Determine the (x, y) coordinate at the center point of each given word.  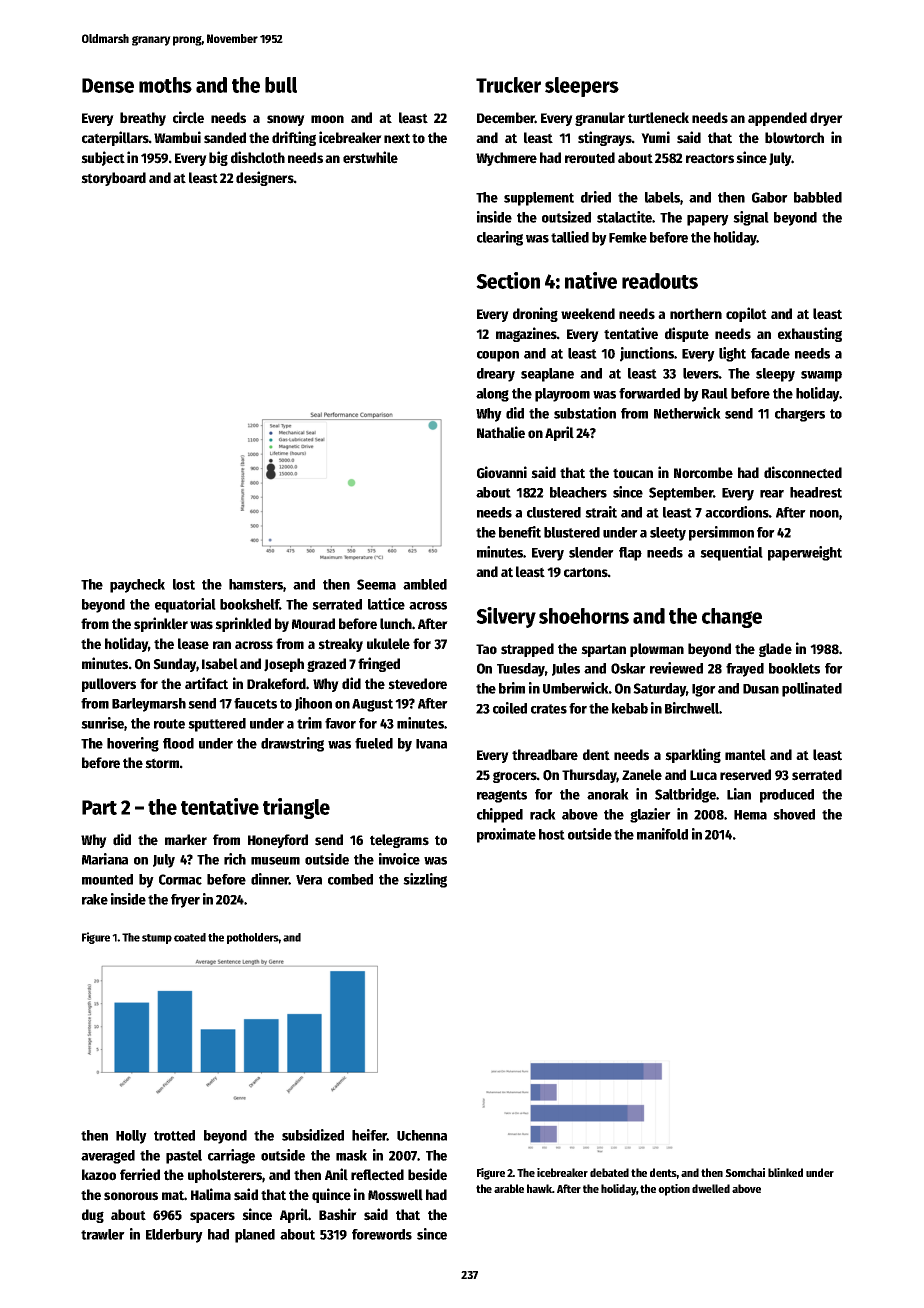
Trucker (508, 85)
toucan (633, 473)
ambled (425, 584)
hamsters (256, 584)
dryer (826, 119)
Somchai (745, 1172)
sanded (225, 138)
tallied (570, 237)
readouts (660, 281)
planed (255, 1236)
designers (265, 178)
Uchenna (422, 1135)
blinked (785, 1172)
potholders (253, 938)
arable (509, 1188)
